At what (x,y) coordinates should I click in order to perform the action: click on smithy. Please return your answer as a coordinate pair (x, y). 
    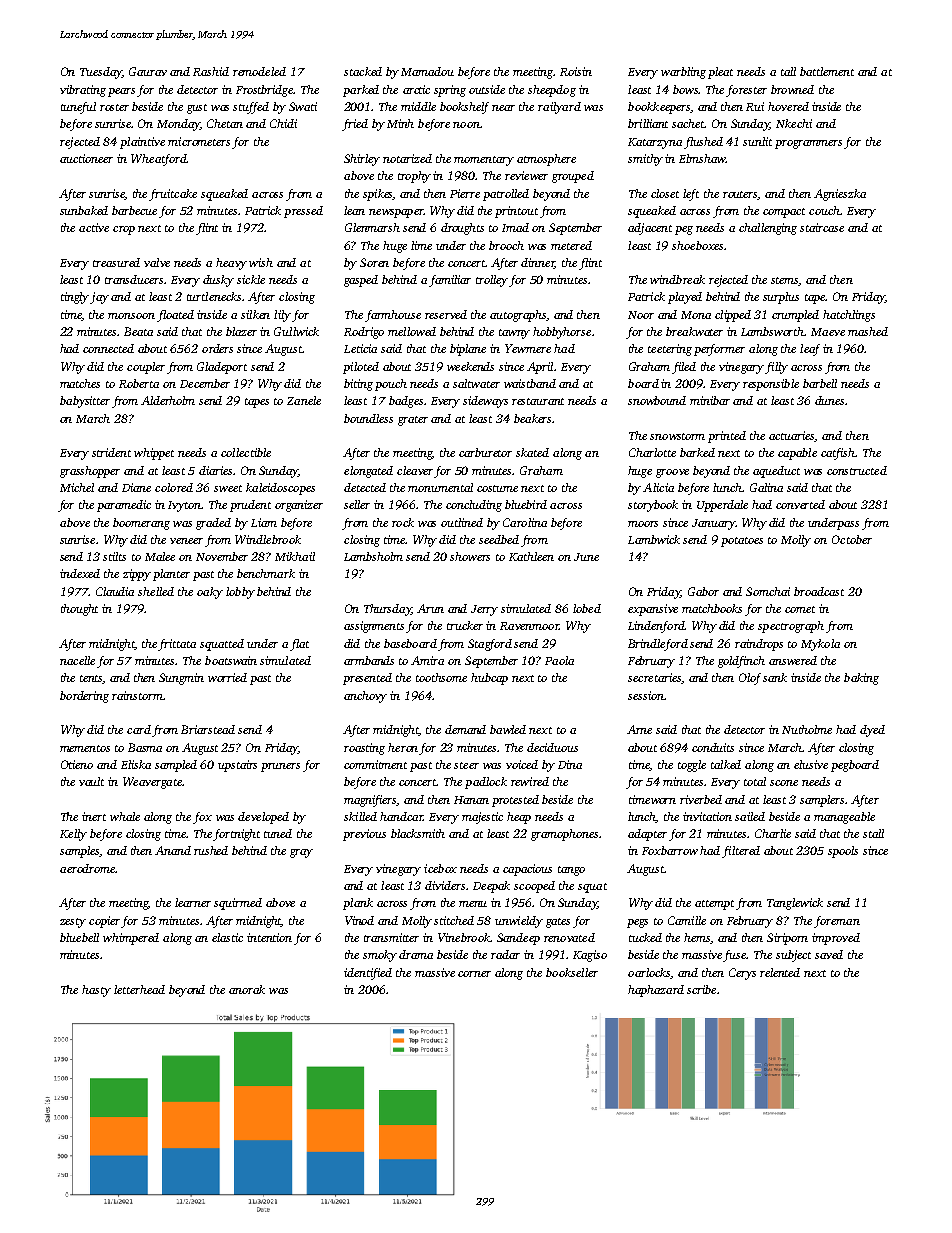
    Looking at the image, I should click on (645, 160).
